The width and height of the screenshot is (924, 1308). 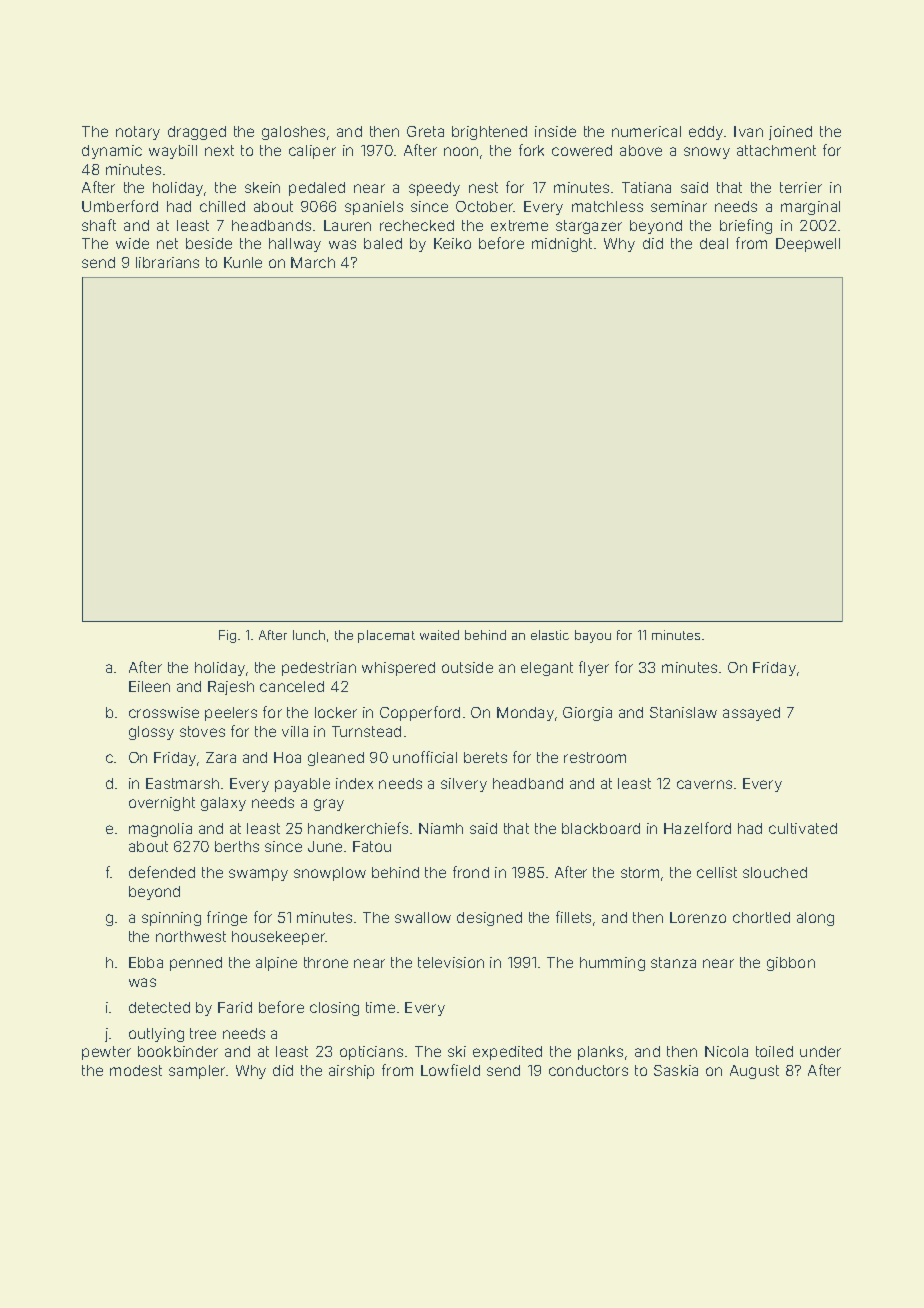 I want to click on handkerchiefs, so click(x=358, y=828).
